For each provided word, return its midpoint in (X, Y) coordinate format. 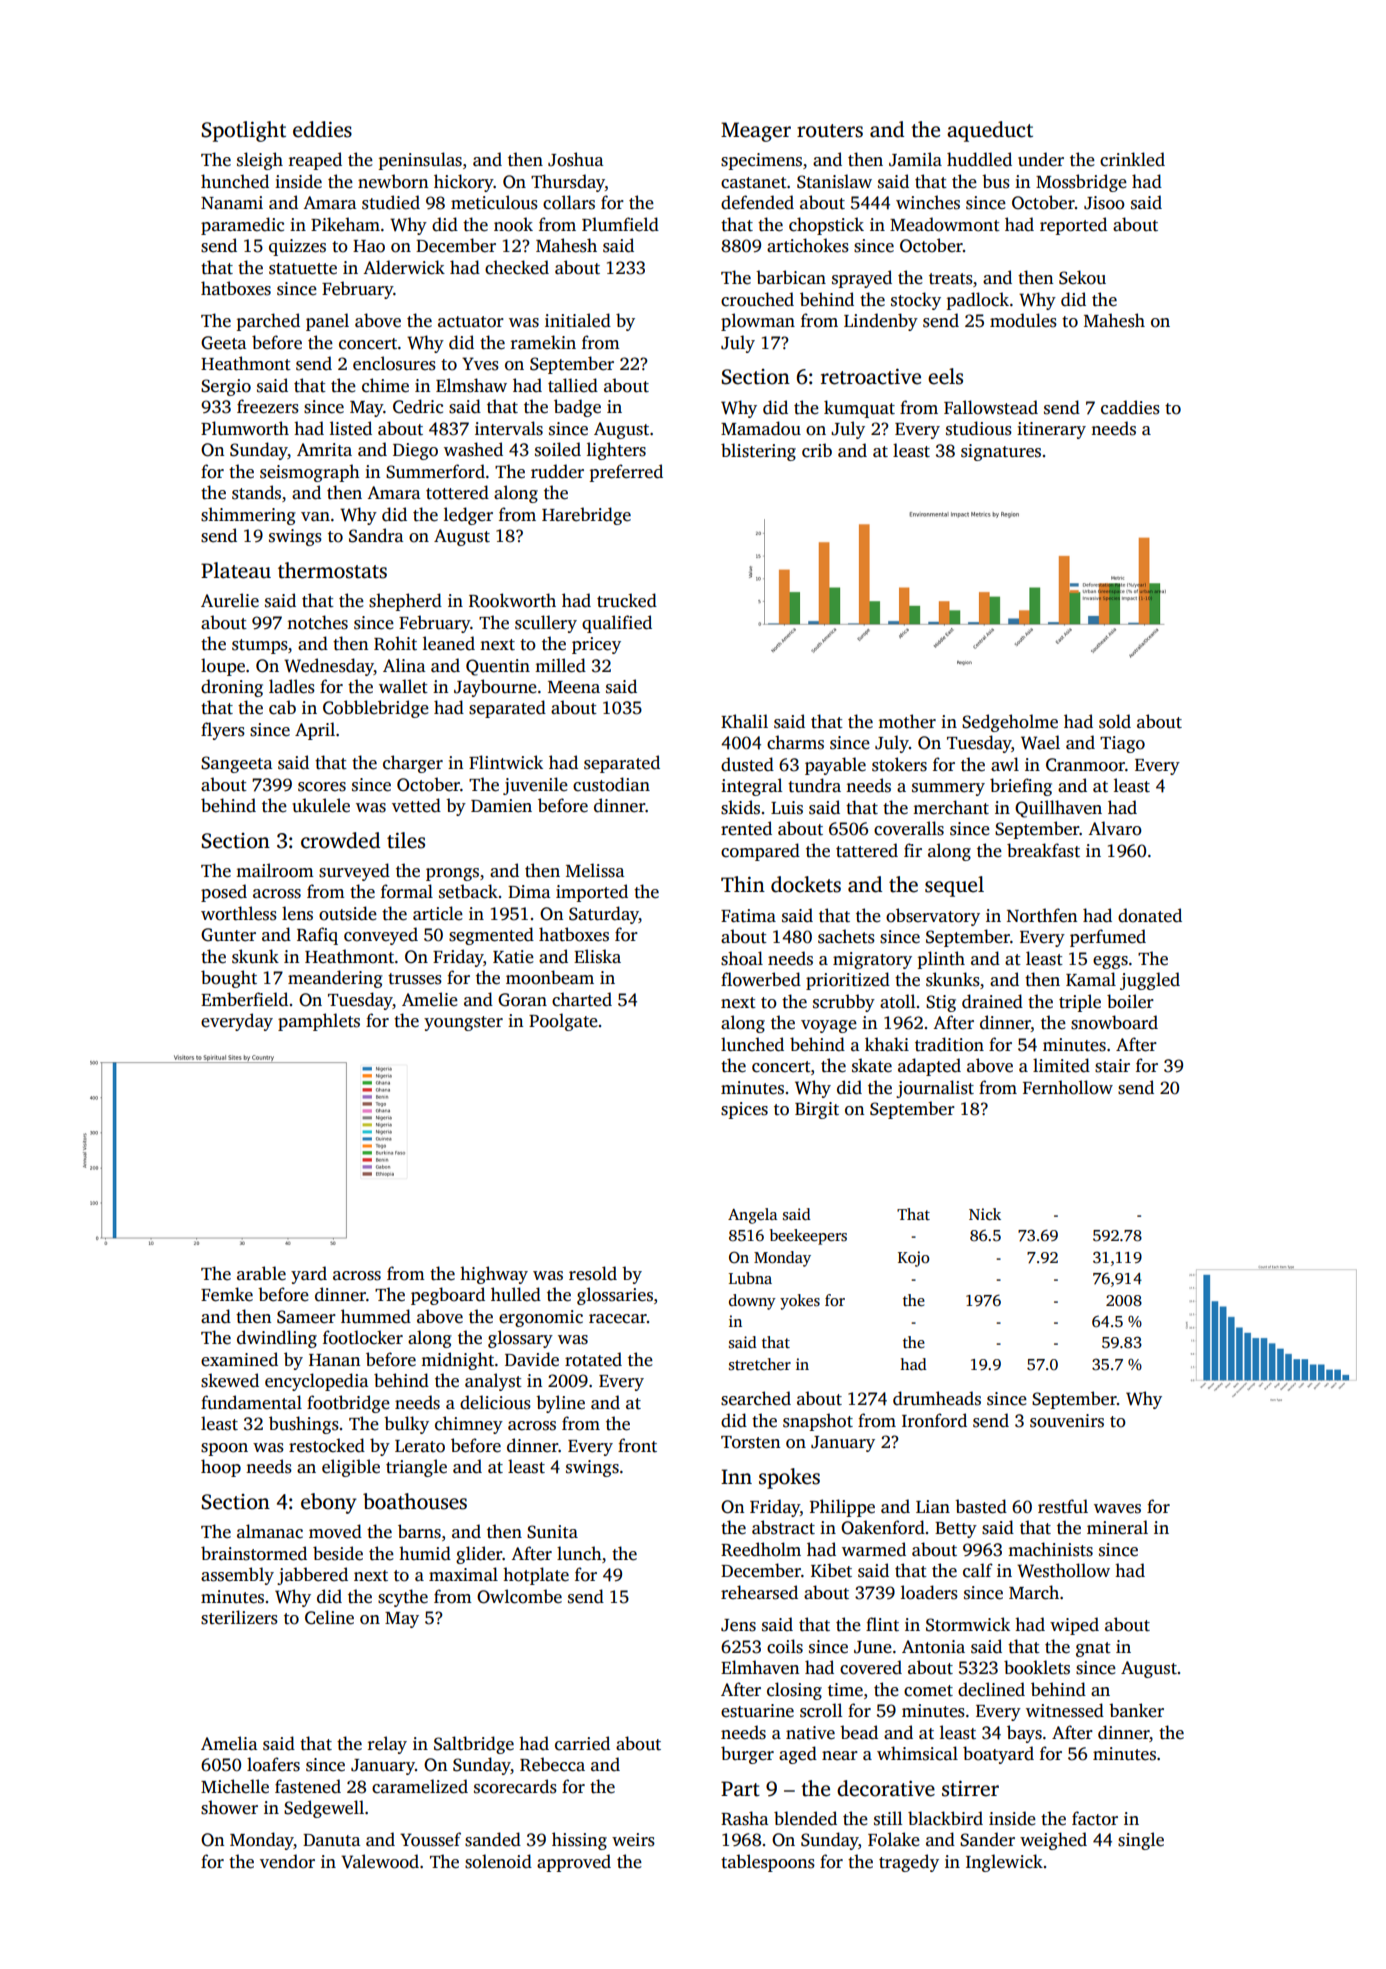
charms (795, 742)
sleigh (260, 161)
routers (830, 131)
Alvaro (1115, 828)
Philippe (842, 1508)
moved (335, 1531)
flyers (223, 731)
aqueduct (990, 131)
